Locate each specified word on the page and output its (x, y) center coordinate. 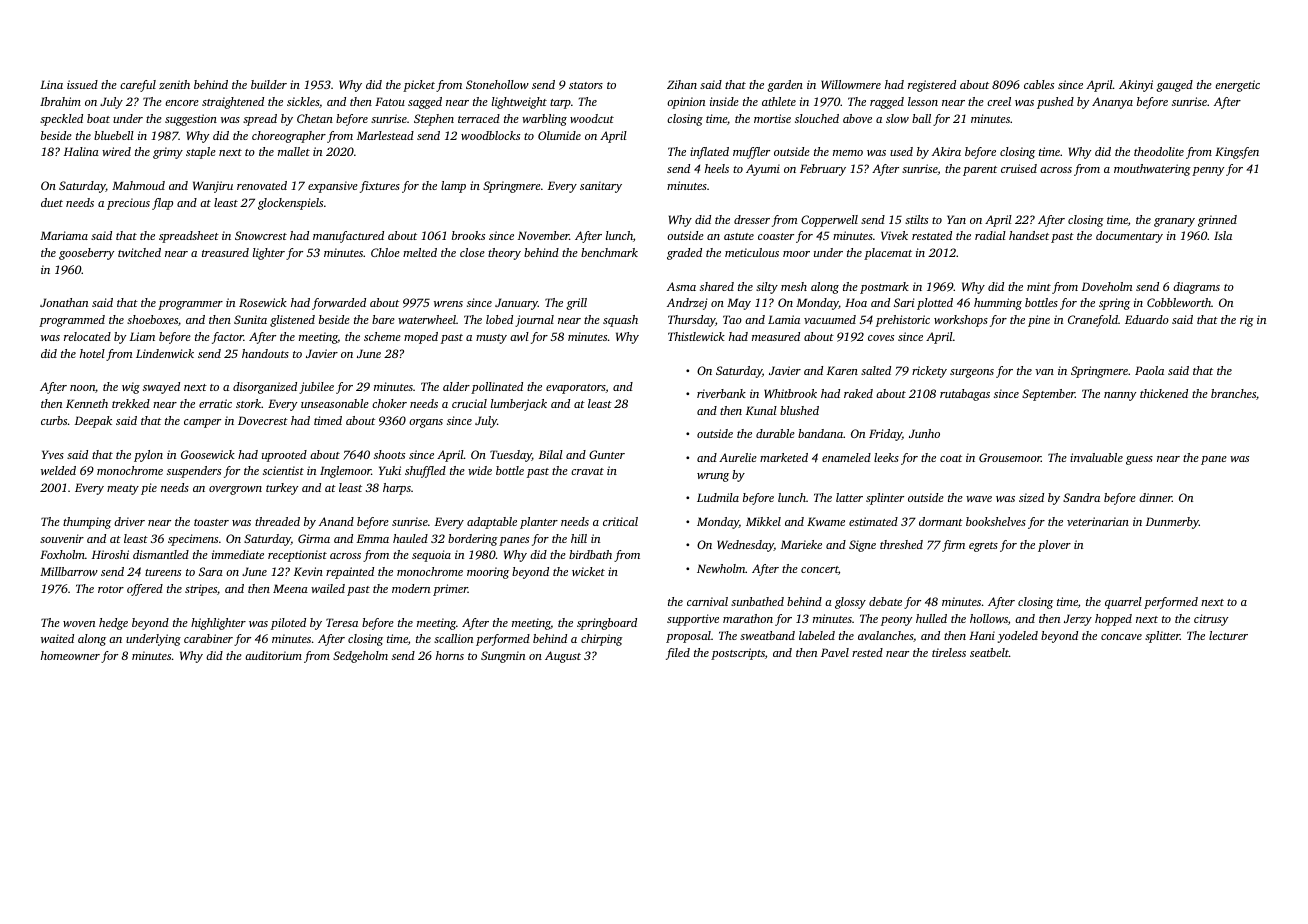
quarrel (1123, 603)
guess (1139, 460)
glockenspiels (290, 204)
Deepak (93, 422)
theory (504, 254)
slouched (817, 118)
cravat (587, 471)
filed (678, 654)
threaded (277, 521)
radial (990, 235)
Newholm (721, 568)
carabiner (208, 638)
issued (82, 84)
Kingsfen (1237, 153)
